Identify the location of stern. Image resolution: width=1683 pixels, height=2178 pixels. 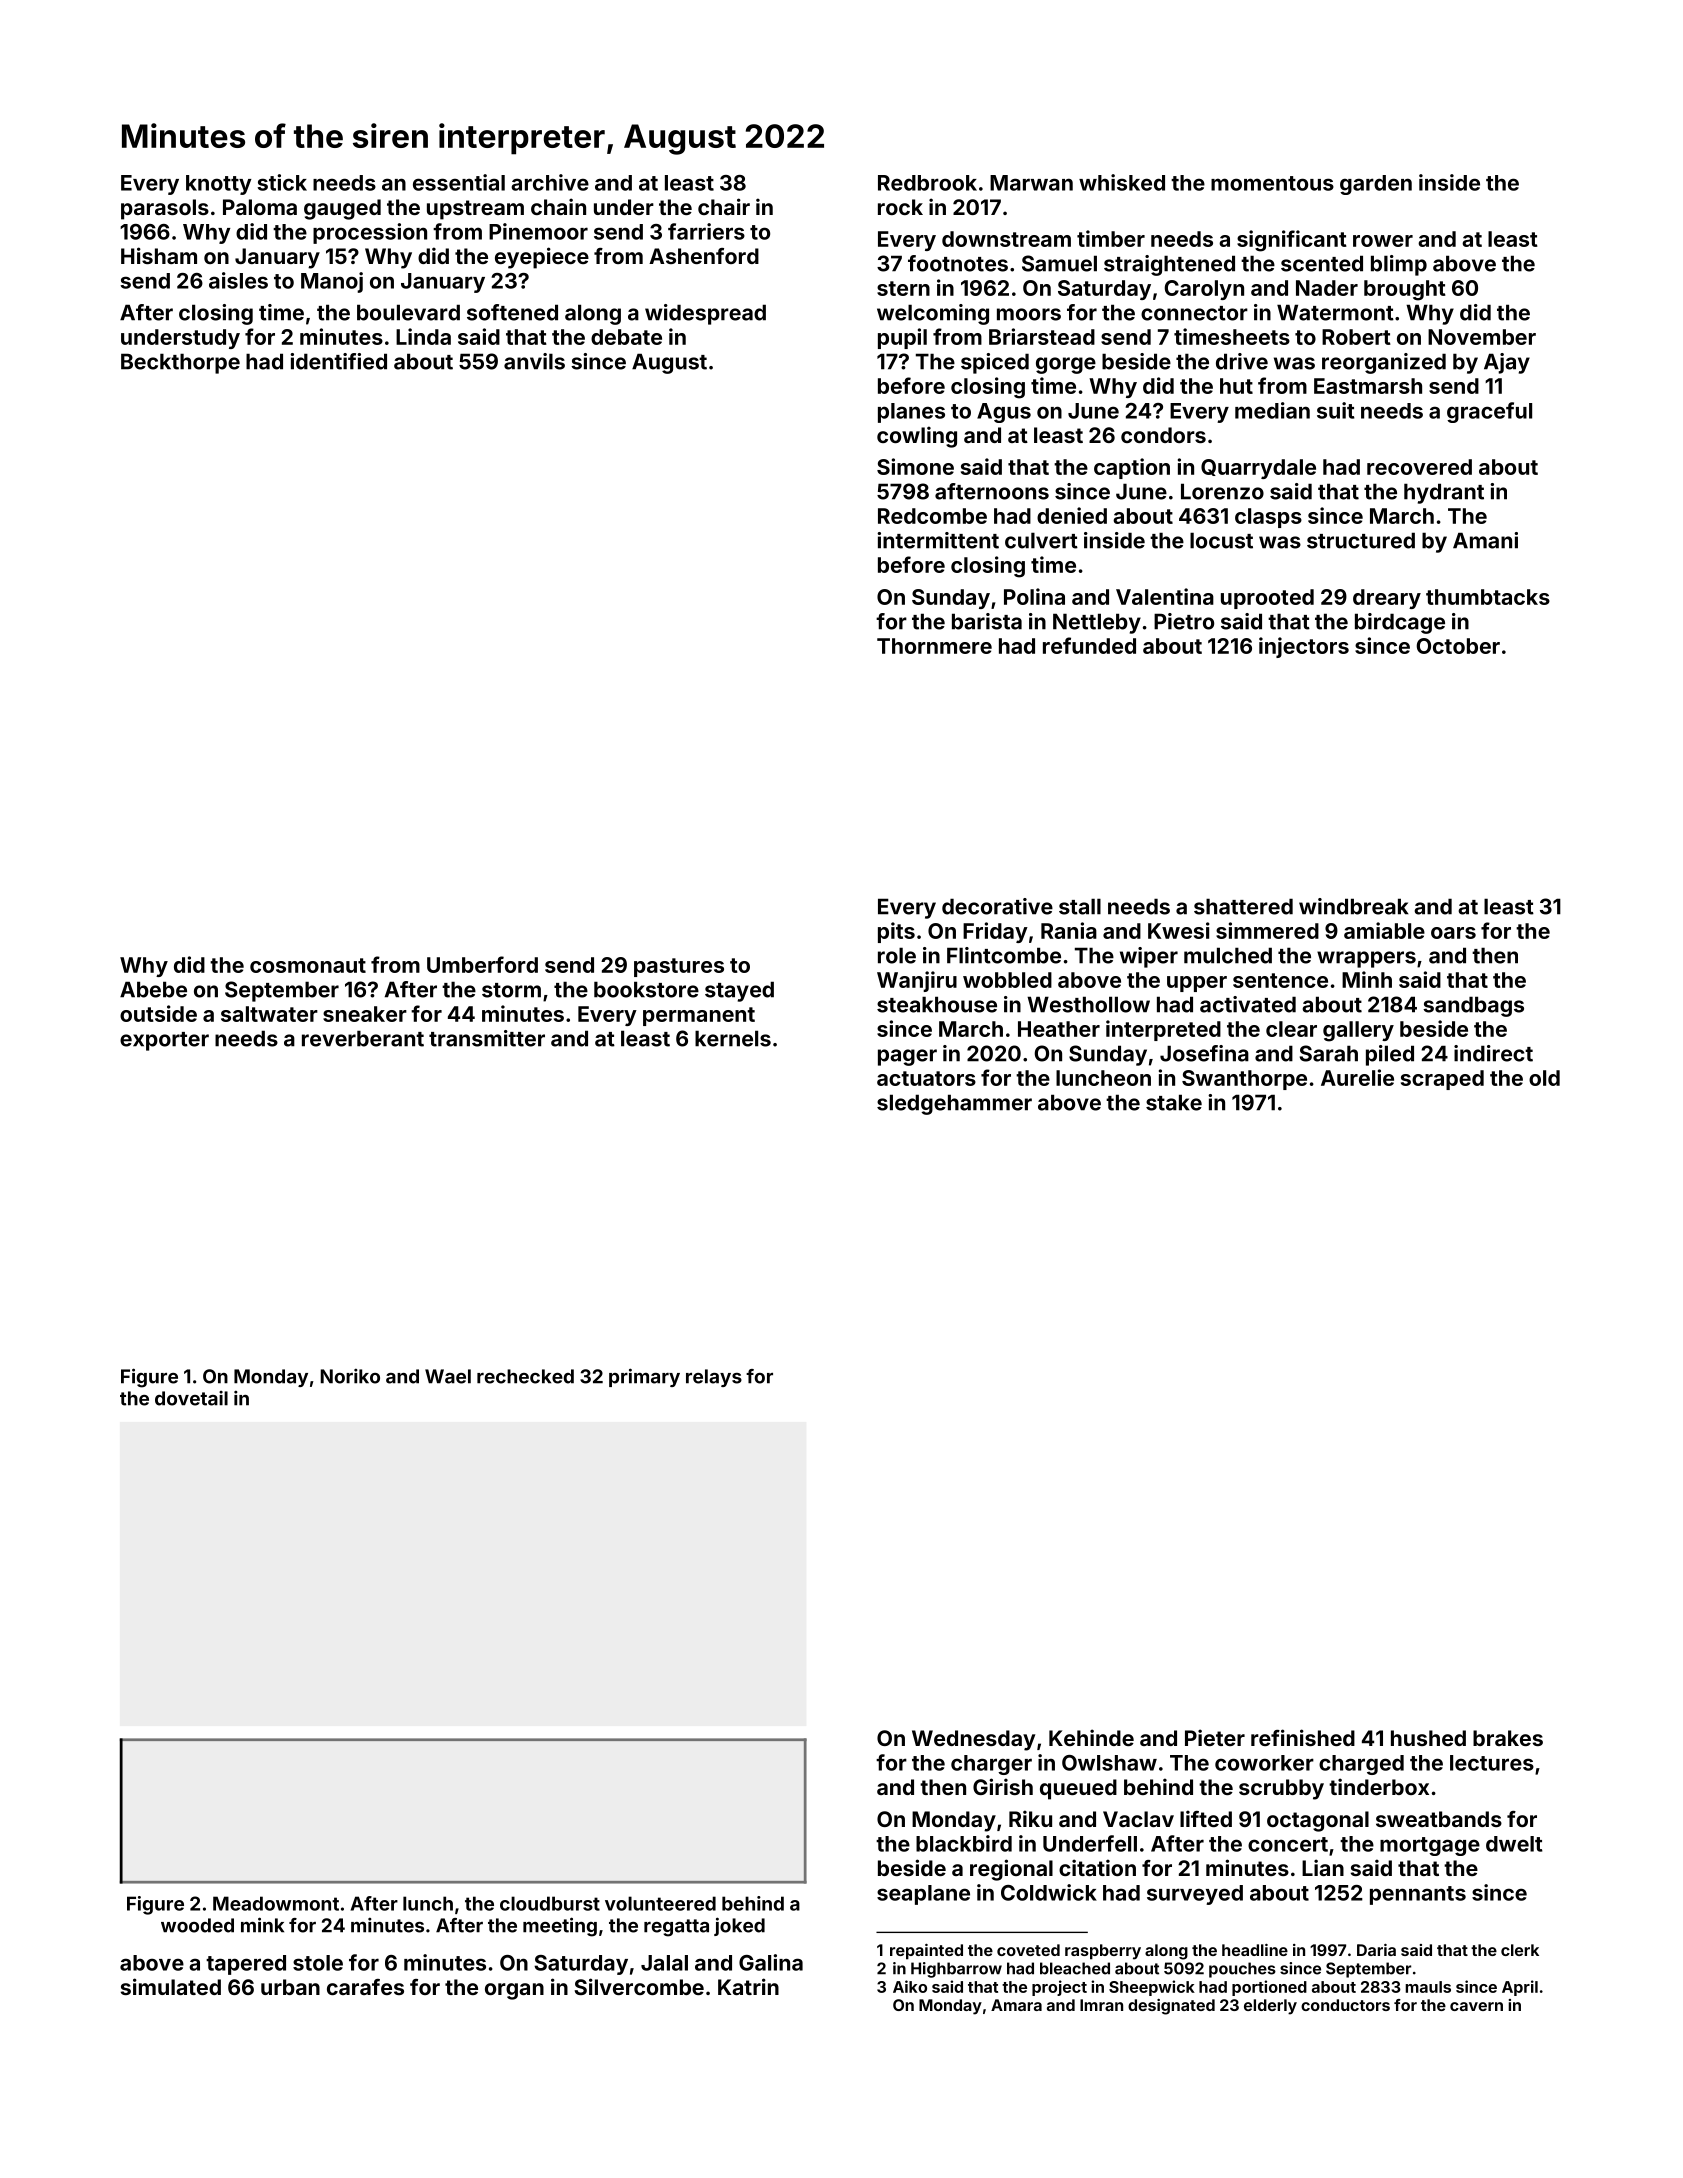
(903, 288).
